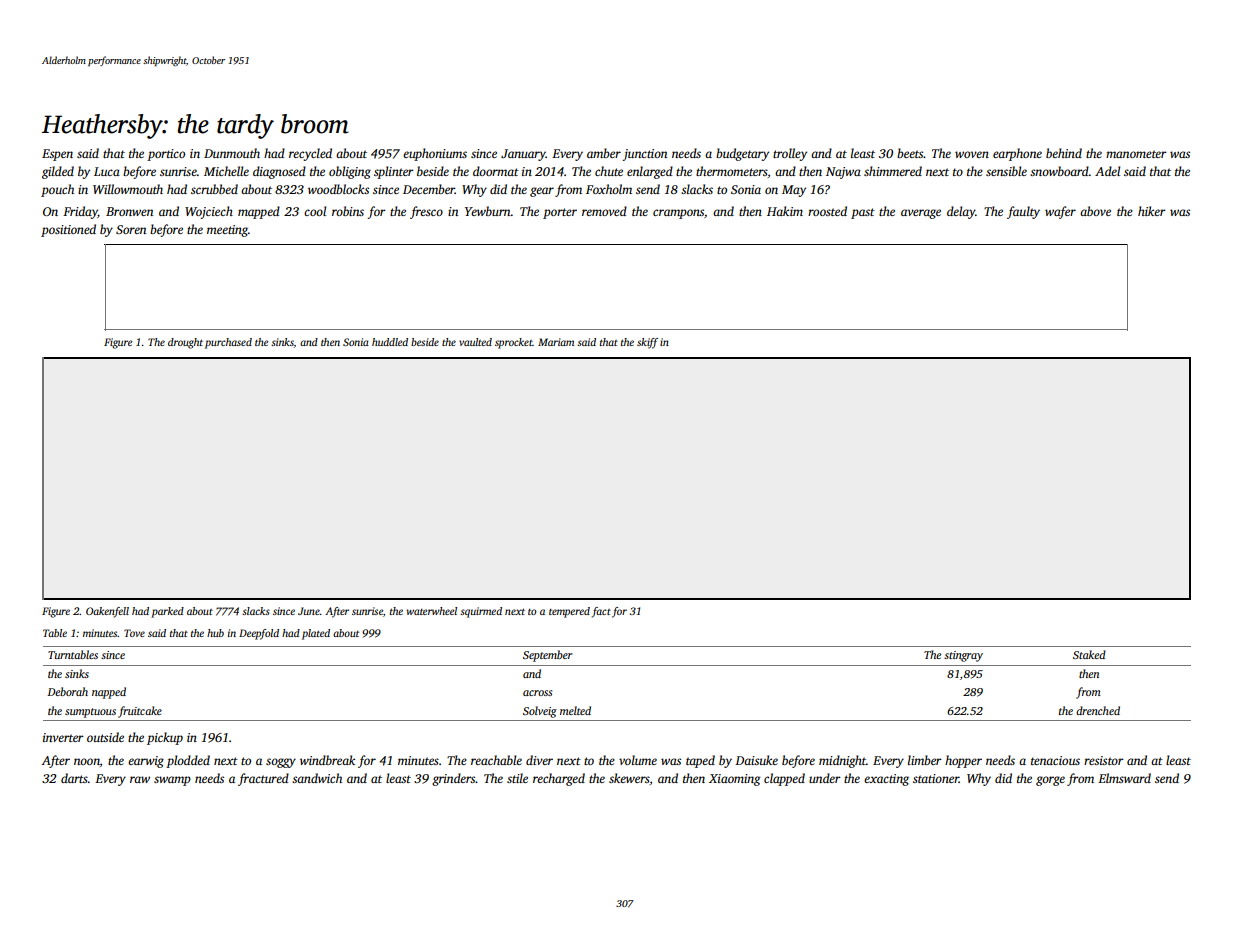 The height and width of the screenshot is (952, 1233). Describe the element at coordinates (784, 779) in the screenshot. I see `clapped` at that location.
